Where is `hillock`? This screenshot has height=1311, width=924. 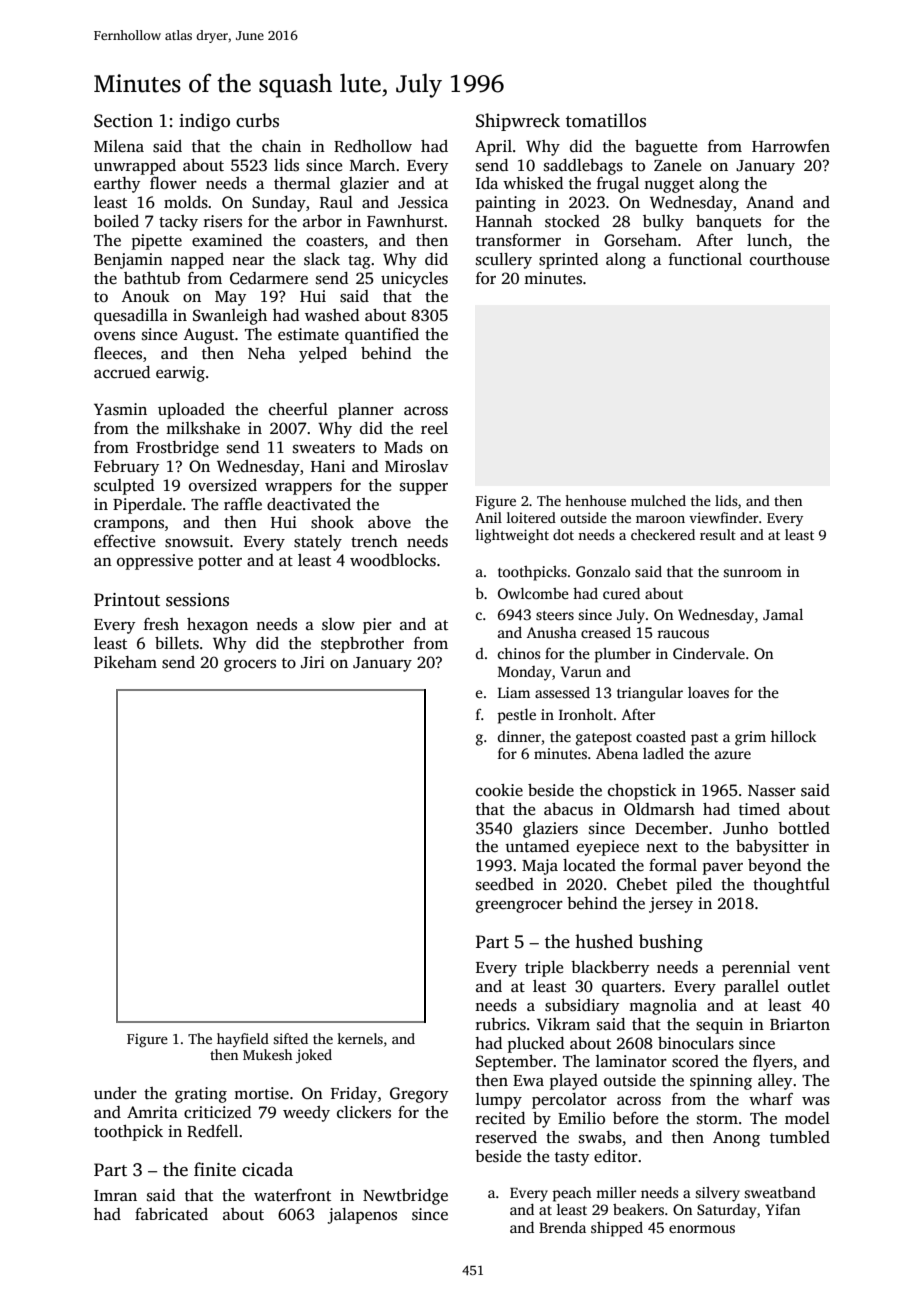 hillock is located at coordinates (793, 736).
